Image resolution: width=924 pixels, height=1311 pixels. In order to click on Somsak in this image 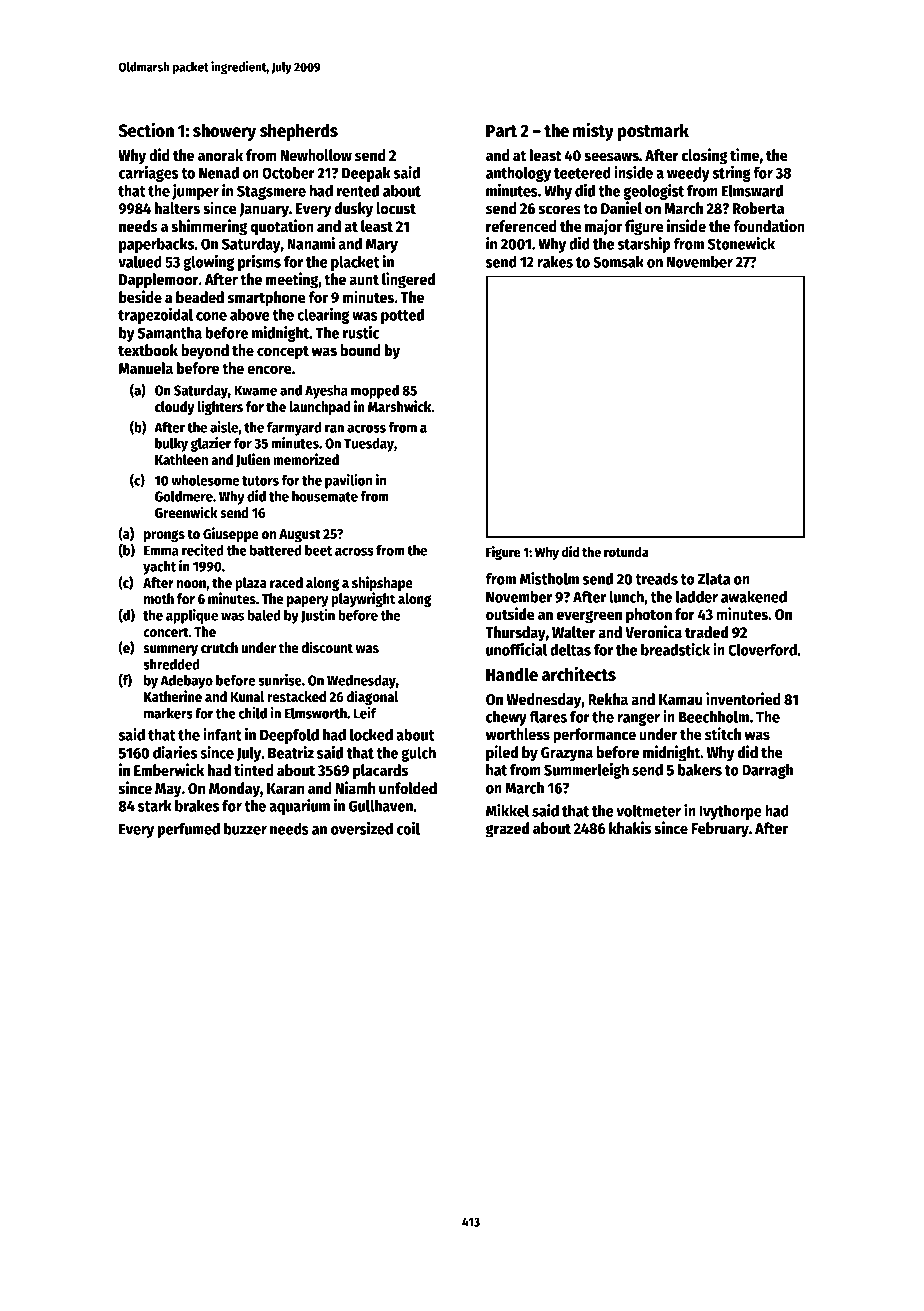, I will do `click(618, 262)`.
